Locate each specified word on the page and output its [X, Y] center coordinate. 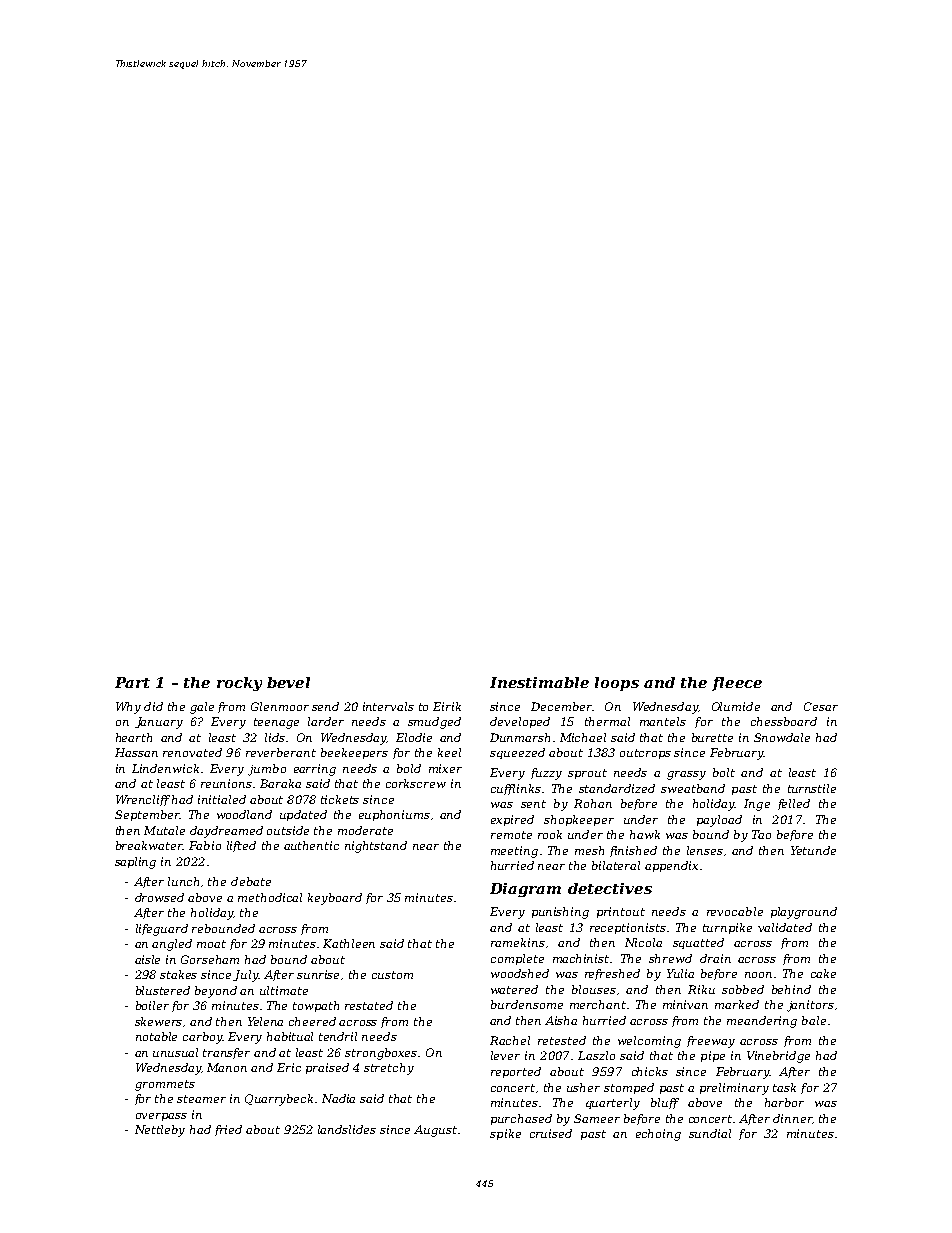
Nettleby [160, 1131]
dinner [792, 1118]
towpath [316, 1006]
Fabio [205, 845]
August [435, 1131]
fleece [737, 684]
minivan [685, 1004]
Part [132, 682]
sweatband [693, 788]
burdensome [527, 1004]
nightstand [376, 847]
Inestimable [539, 682]
